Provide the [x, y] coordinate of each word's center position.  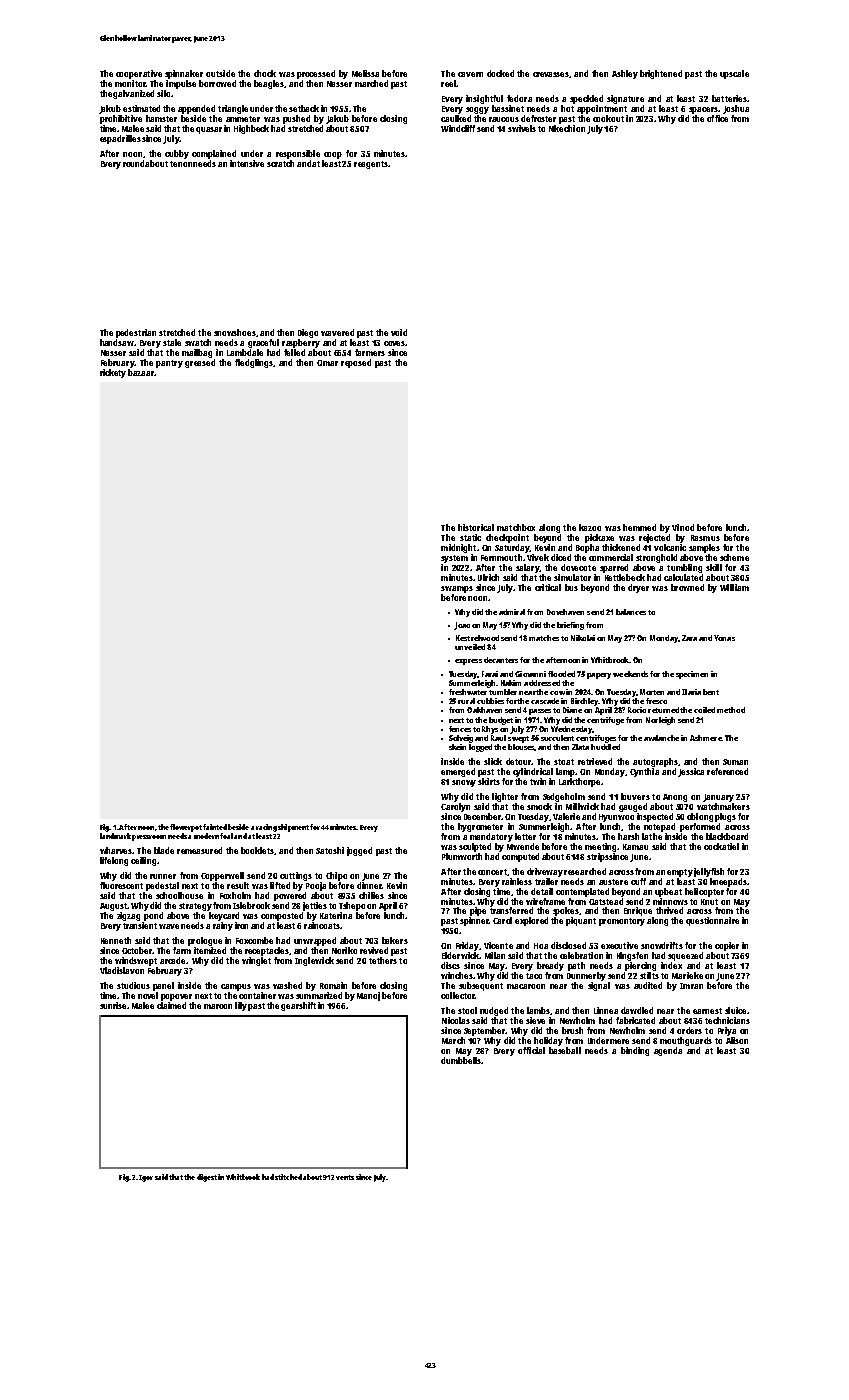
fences [460, 729]
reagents [371, 165]
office [717, 118]
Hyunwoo [616, 818]
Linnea [606, 1010]
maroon [218, 1006]
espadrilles [120, 139]
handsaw [117, 342]
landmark [115, 836]
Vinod [683, 527]
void [399, 332]
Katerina [336, 915]
